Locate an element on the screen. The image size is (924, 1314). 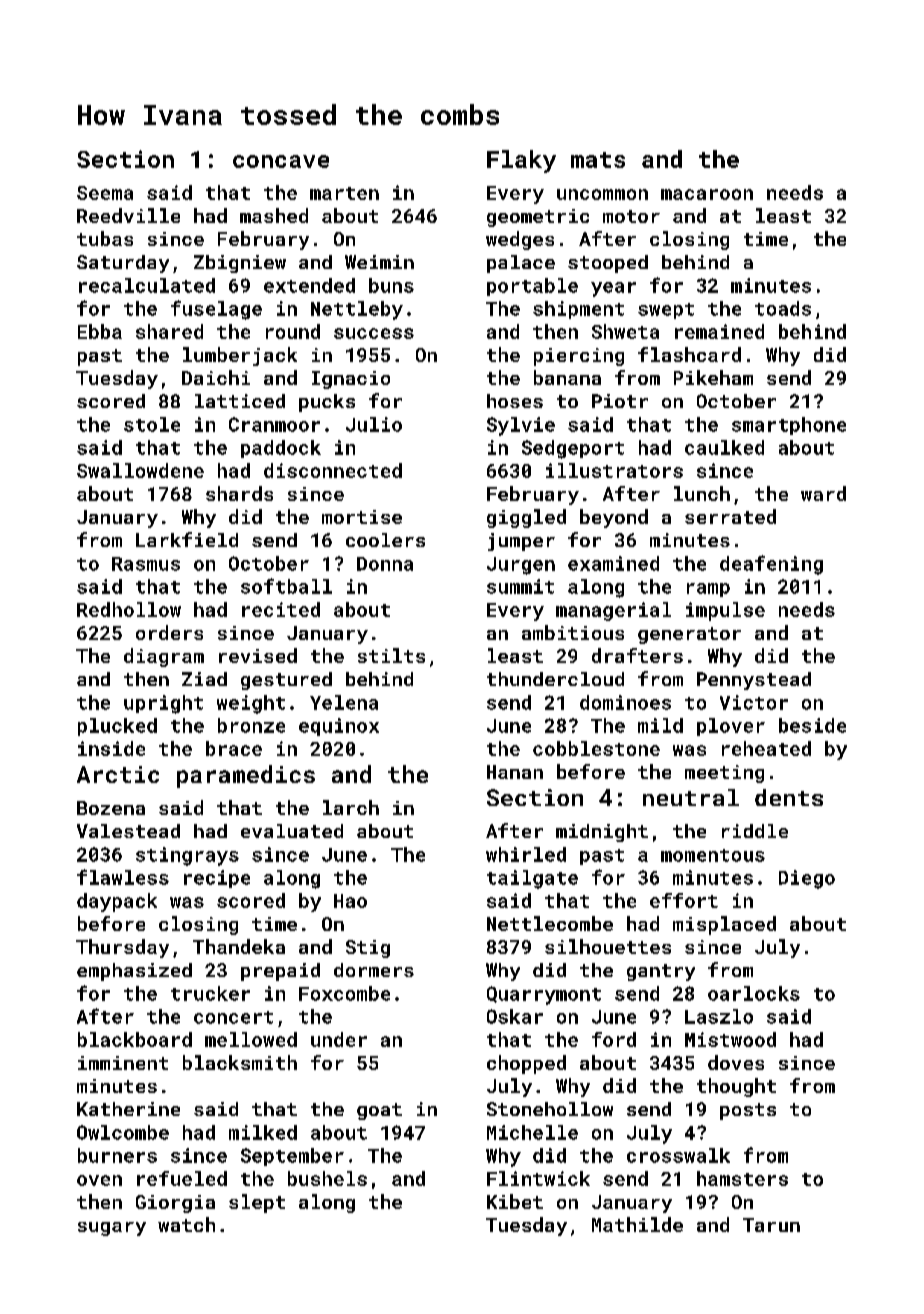
macaroon is located at coordinates (707, 194).
